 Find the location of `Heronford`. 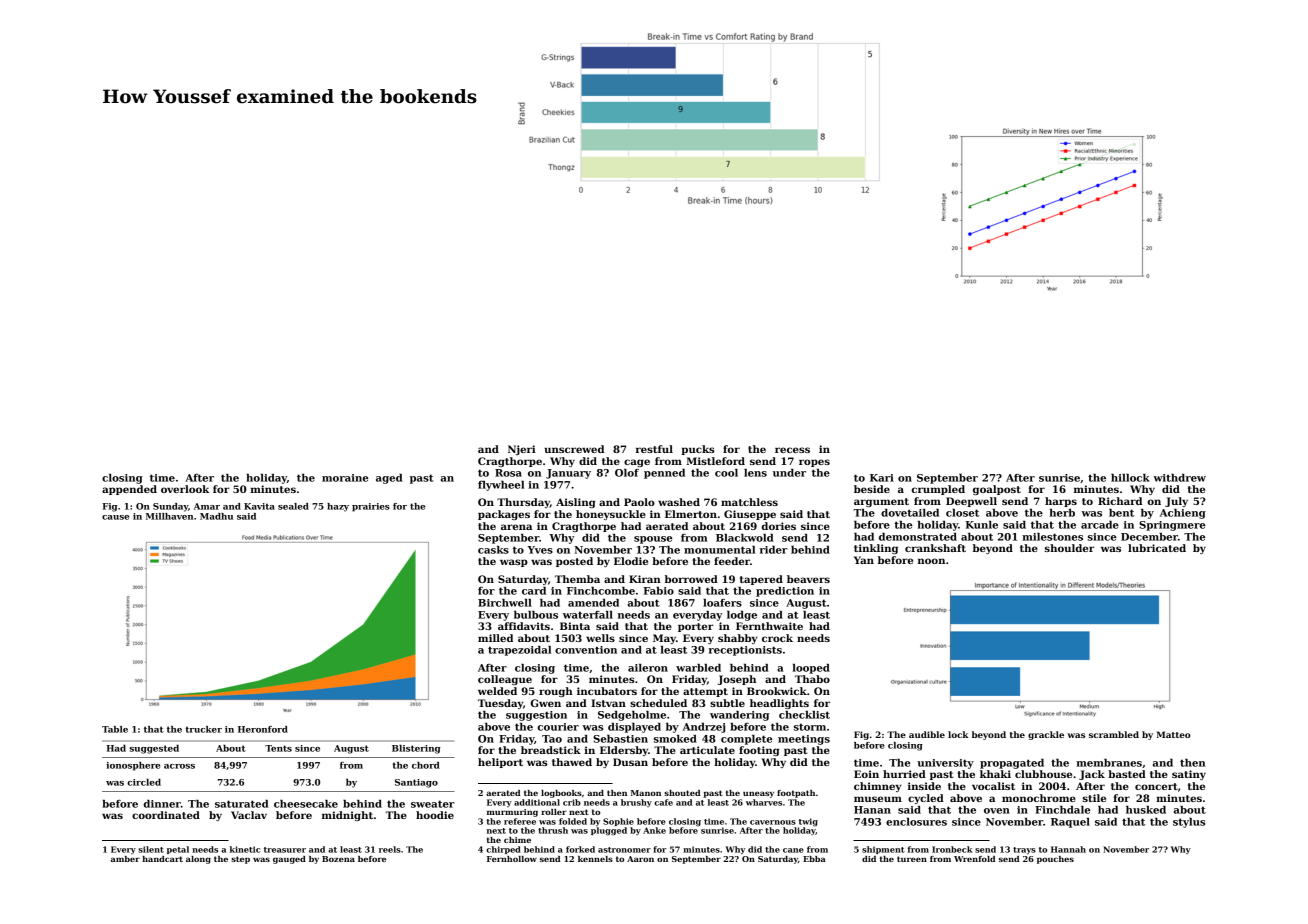

Heronford is located at coordinates (263, 729).
